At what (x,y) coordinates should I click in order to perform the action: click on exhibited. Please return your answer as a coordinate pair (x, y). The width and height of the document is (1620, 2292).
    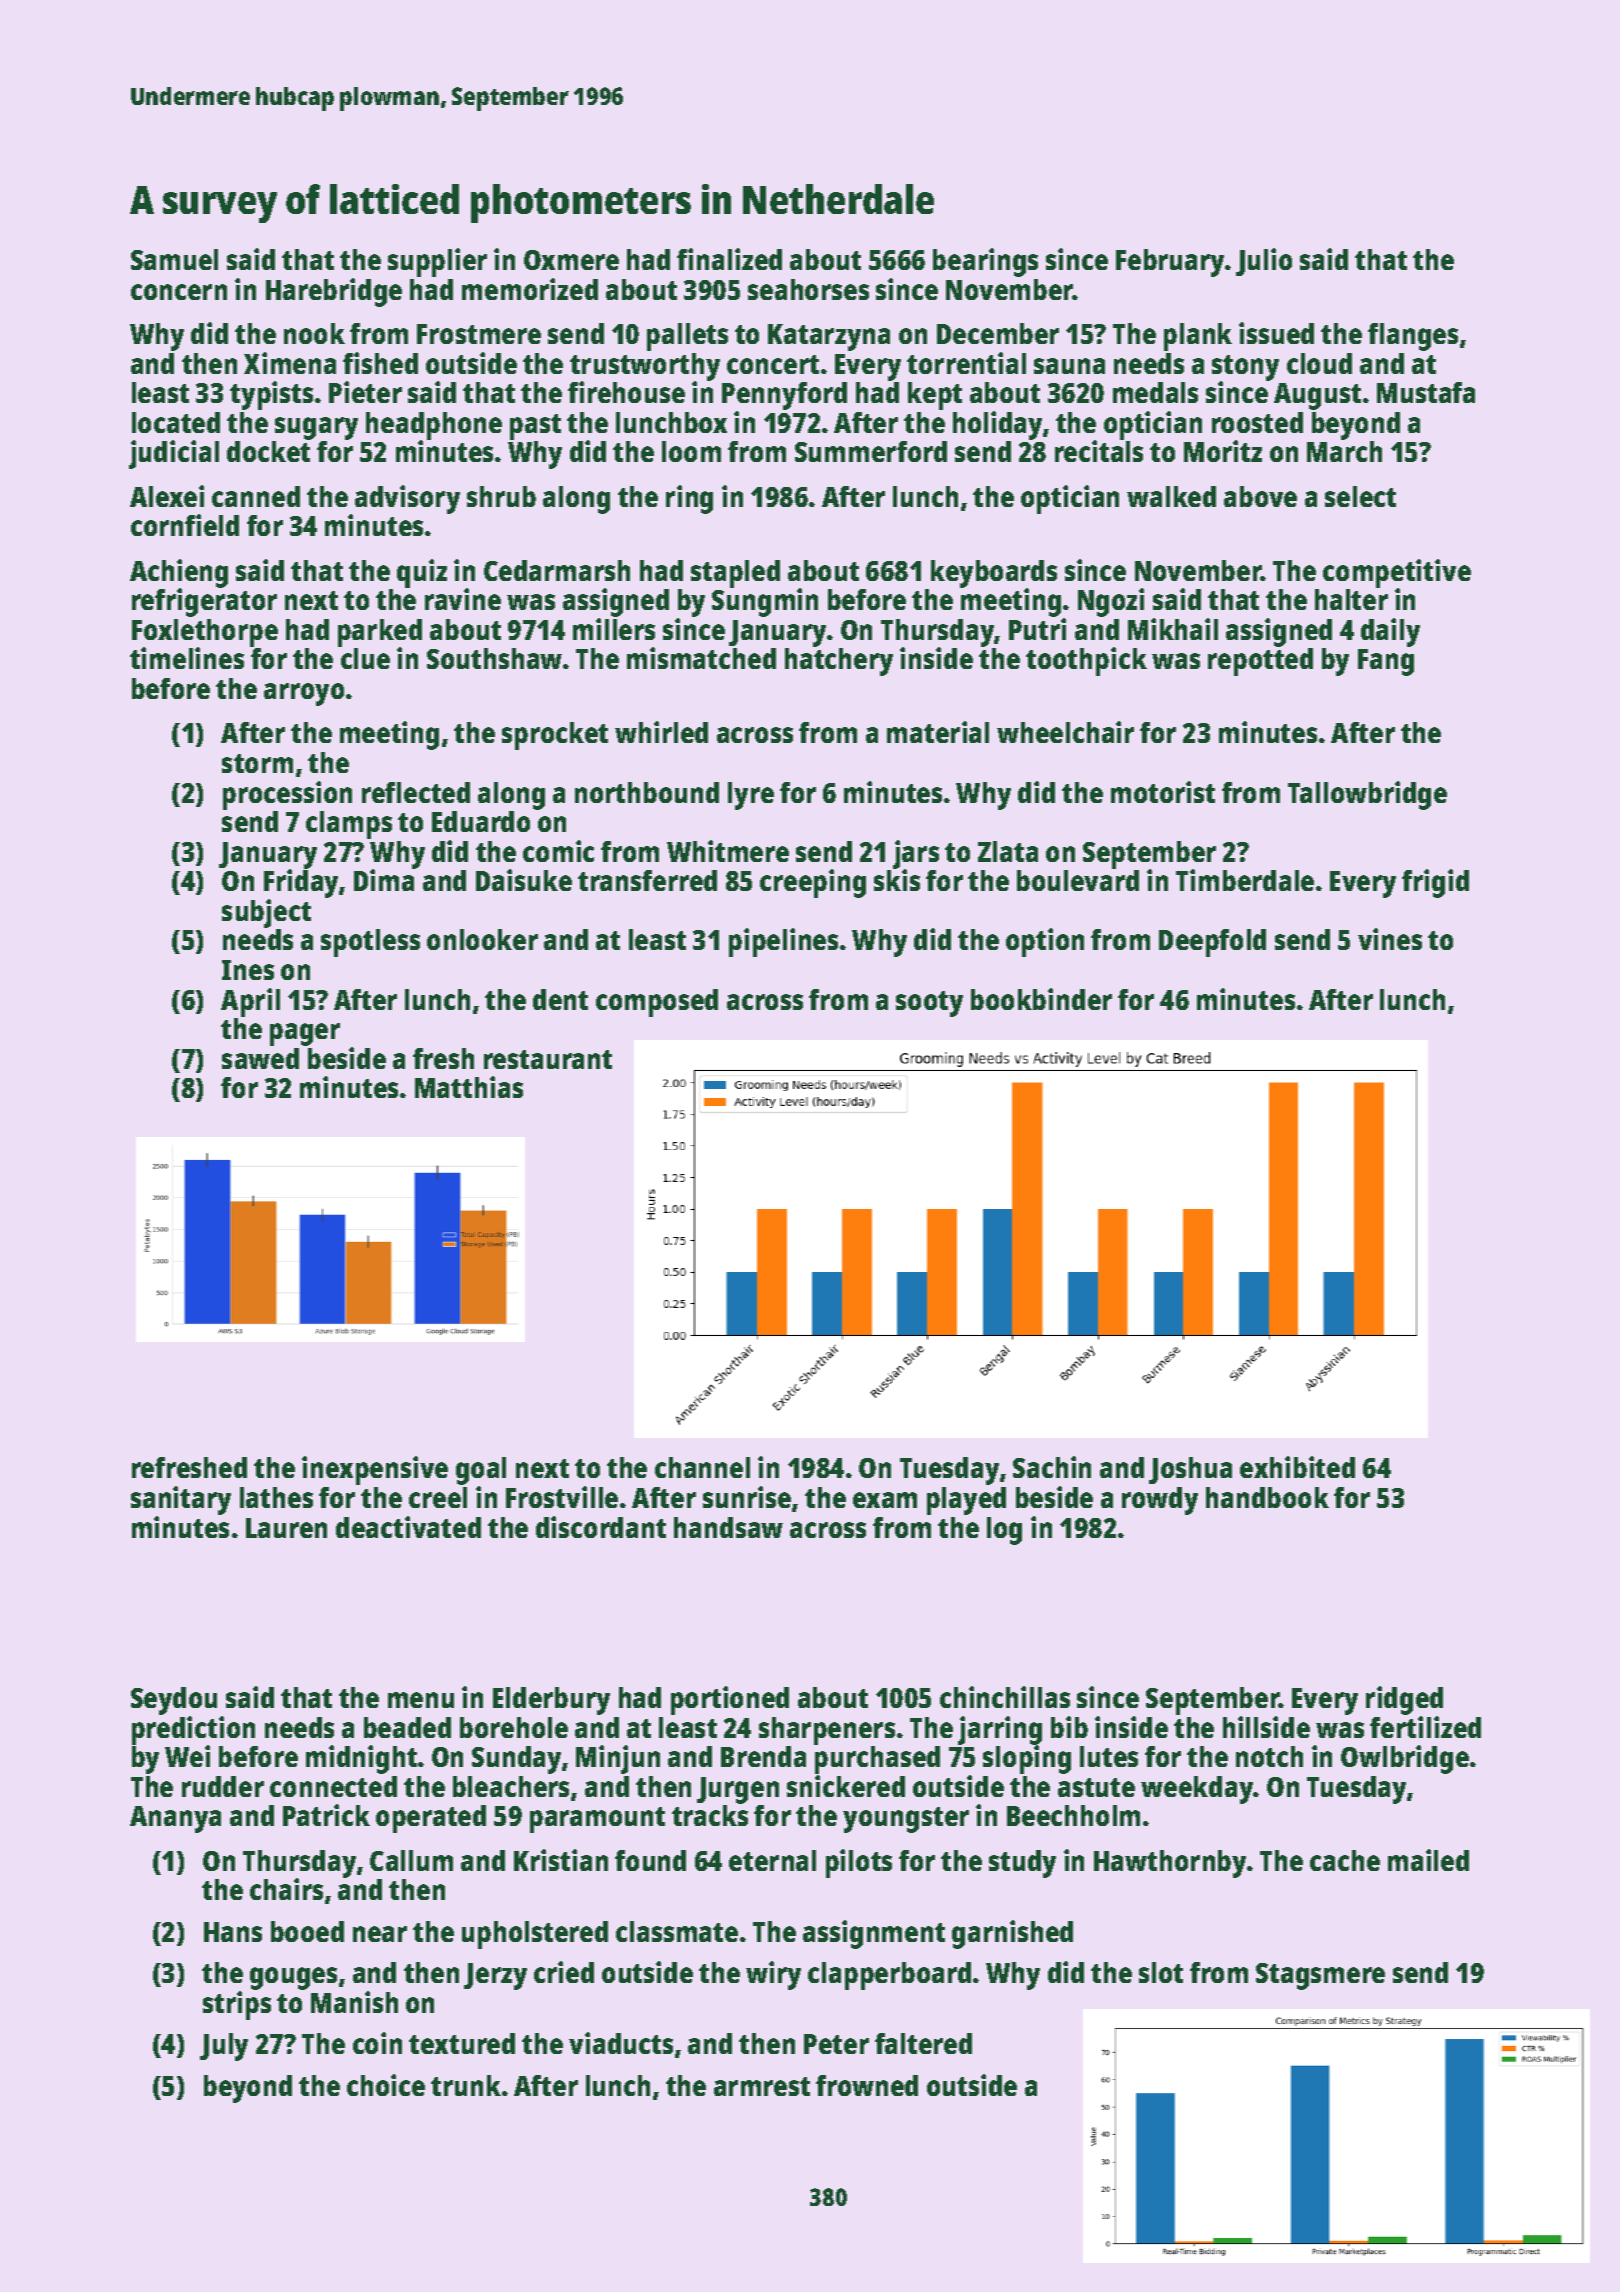
    Looking at the image, I should click on (1297, 1467).
